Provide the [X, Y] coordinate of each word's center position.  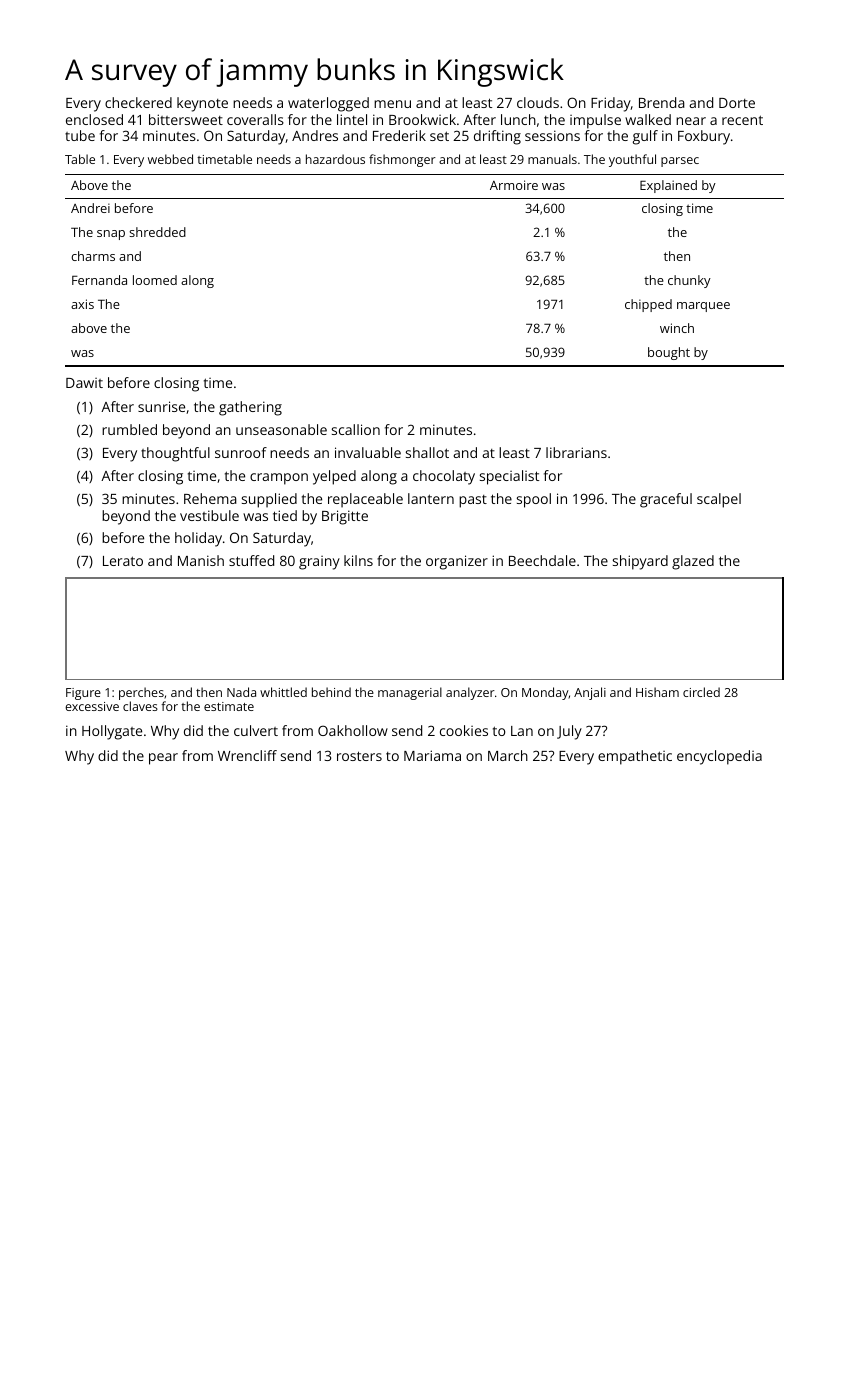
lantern [431, 498]
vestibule [209, 515]
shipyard [640, 562]
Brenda [662, 102]
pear [163, 759]
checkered [138, 102]
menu [392, 104]
